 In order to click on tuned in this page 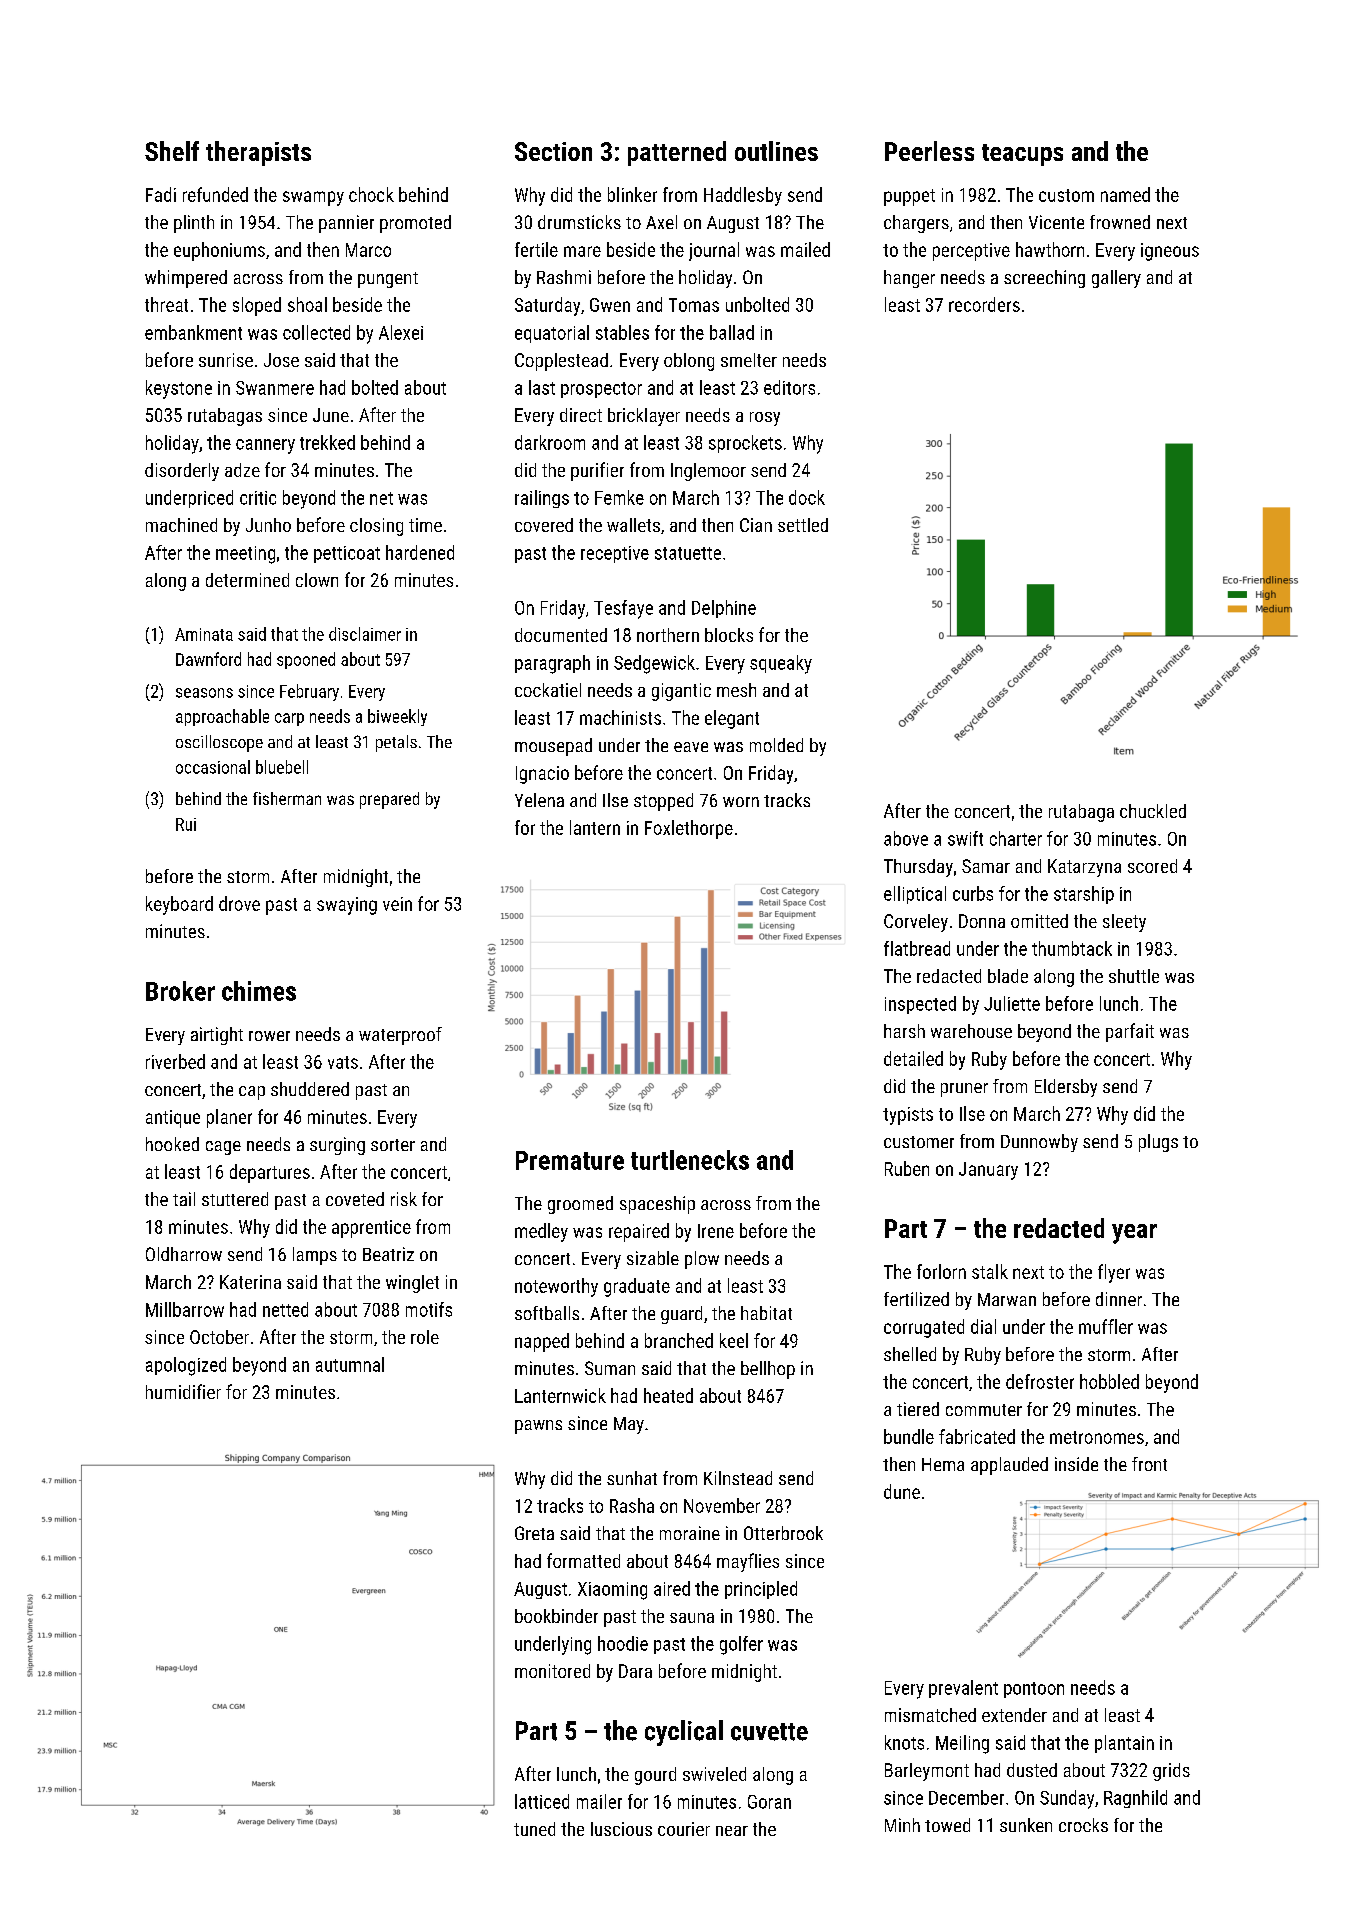, I will do `click(534, 1829)`.
